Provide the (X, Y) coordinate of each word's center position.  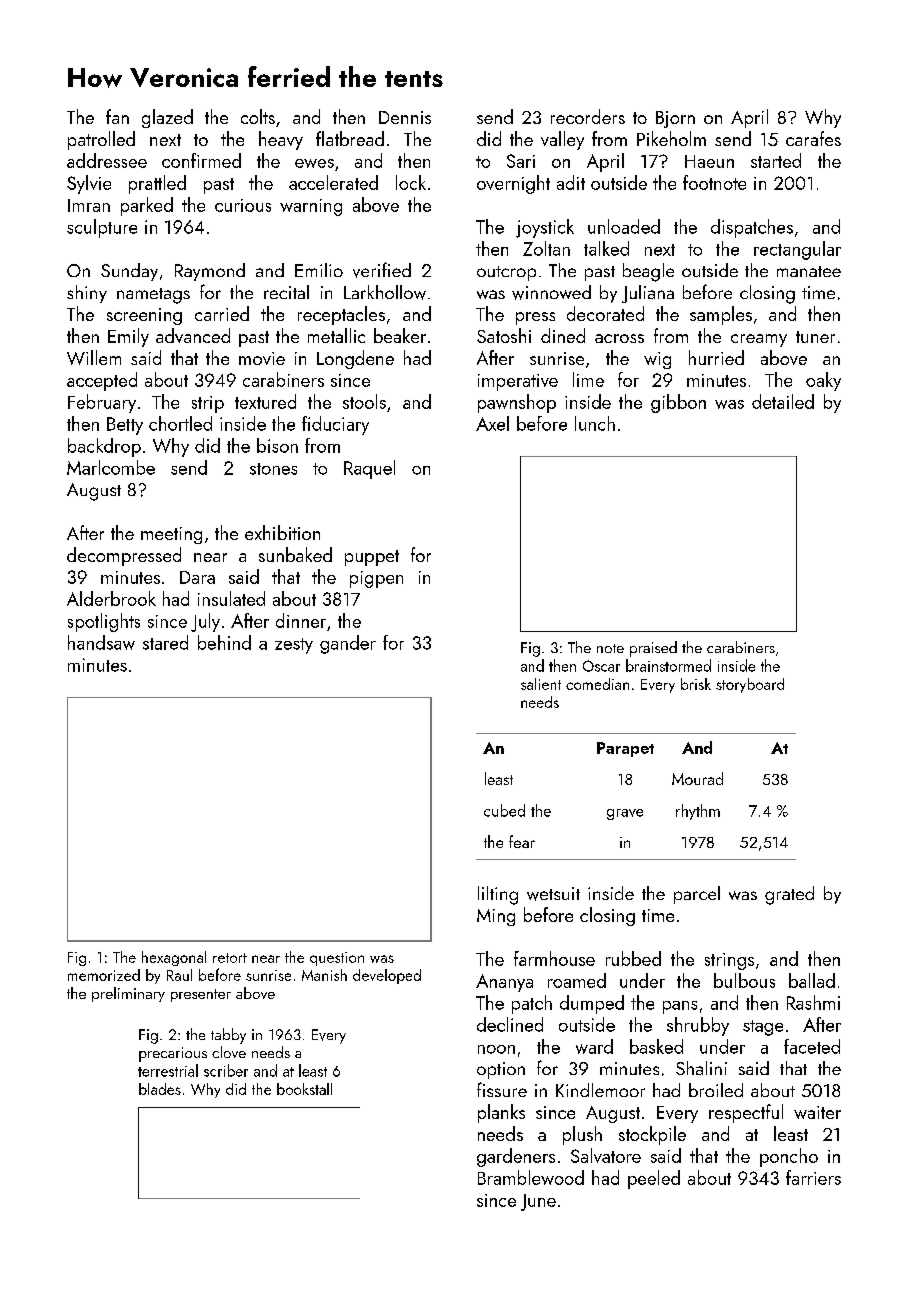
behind (224, 642)
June (538, 1202)
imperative (518, 382)
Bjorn (675, 119)
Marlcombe (111, 467)
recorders (588, 116)
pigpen (376, 579)
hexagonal (174, 958)
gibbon (678, 403)
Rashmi (813, 1002)
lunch (595, 423)
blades (160, 1089)
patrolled (101, 140)
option (501, 1070)
